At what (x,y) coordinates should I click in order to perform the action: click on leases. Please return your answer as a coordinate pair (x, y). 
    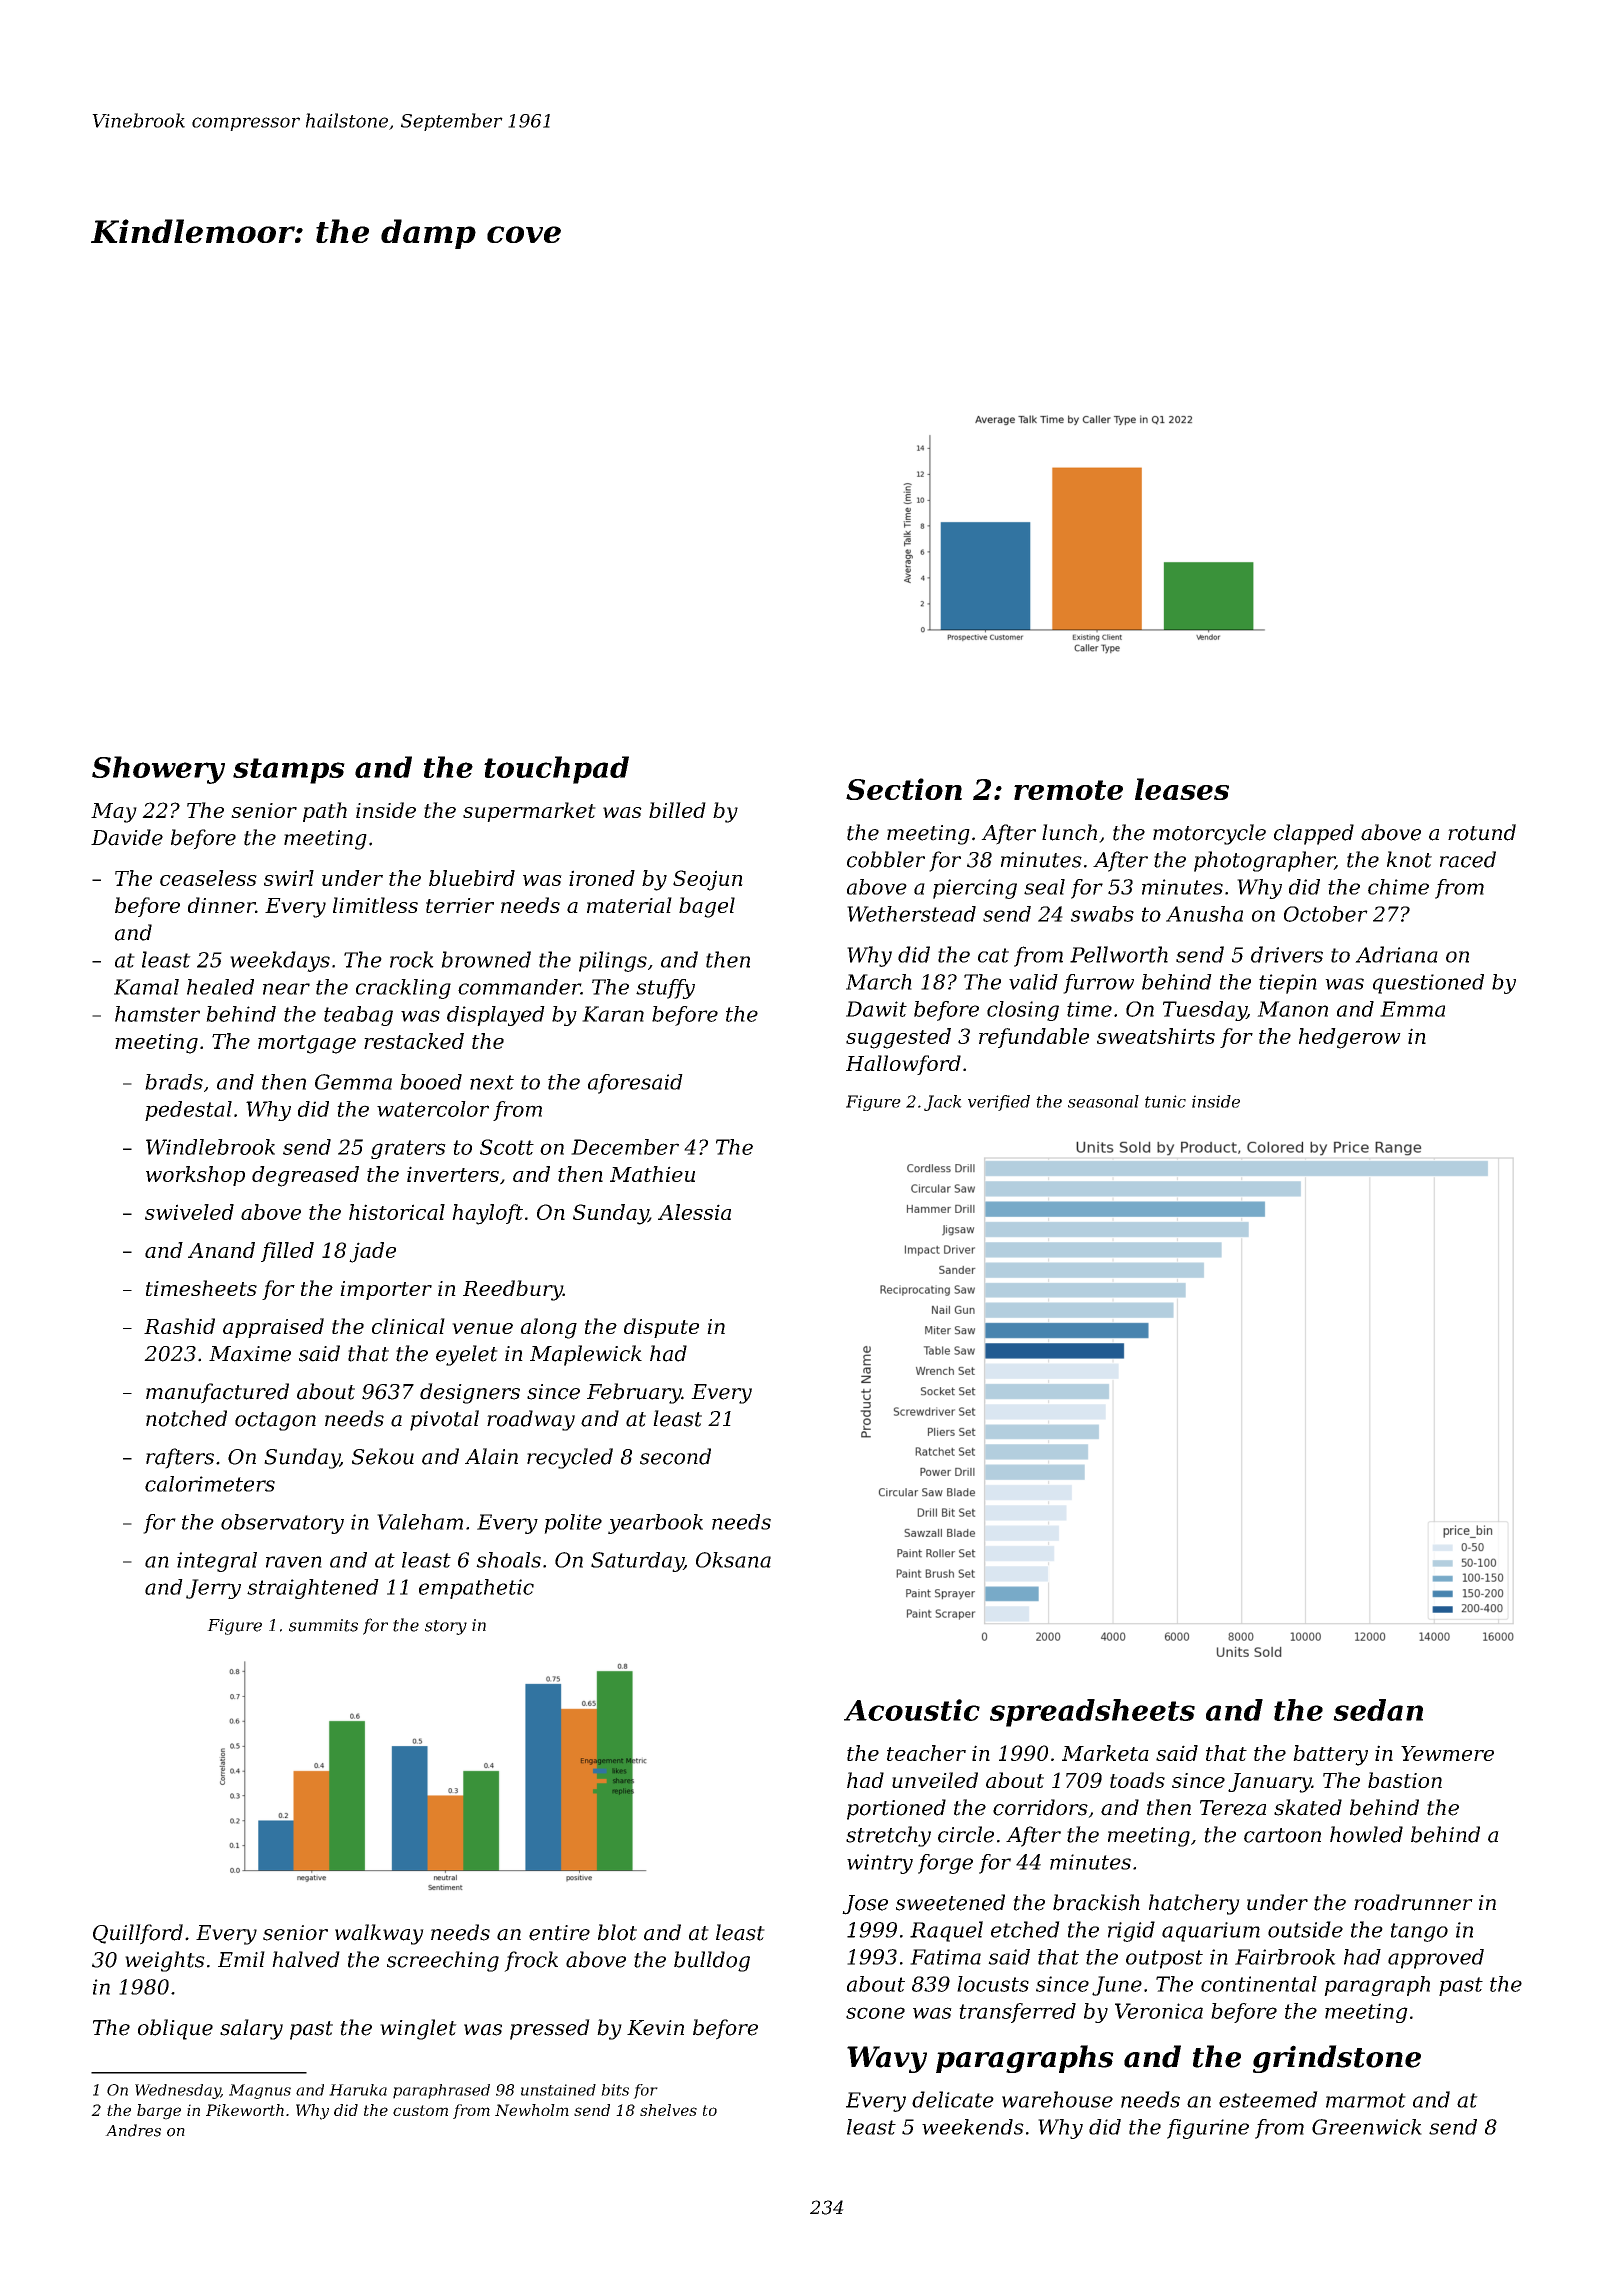
    Looking at the image, I should click on (1182, 789).
